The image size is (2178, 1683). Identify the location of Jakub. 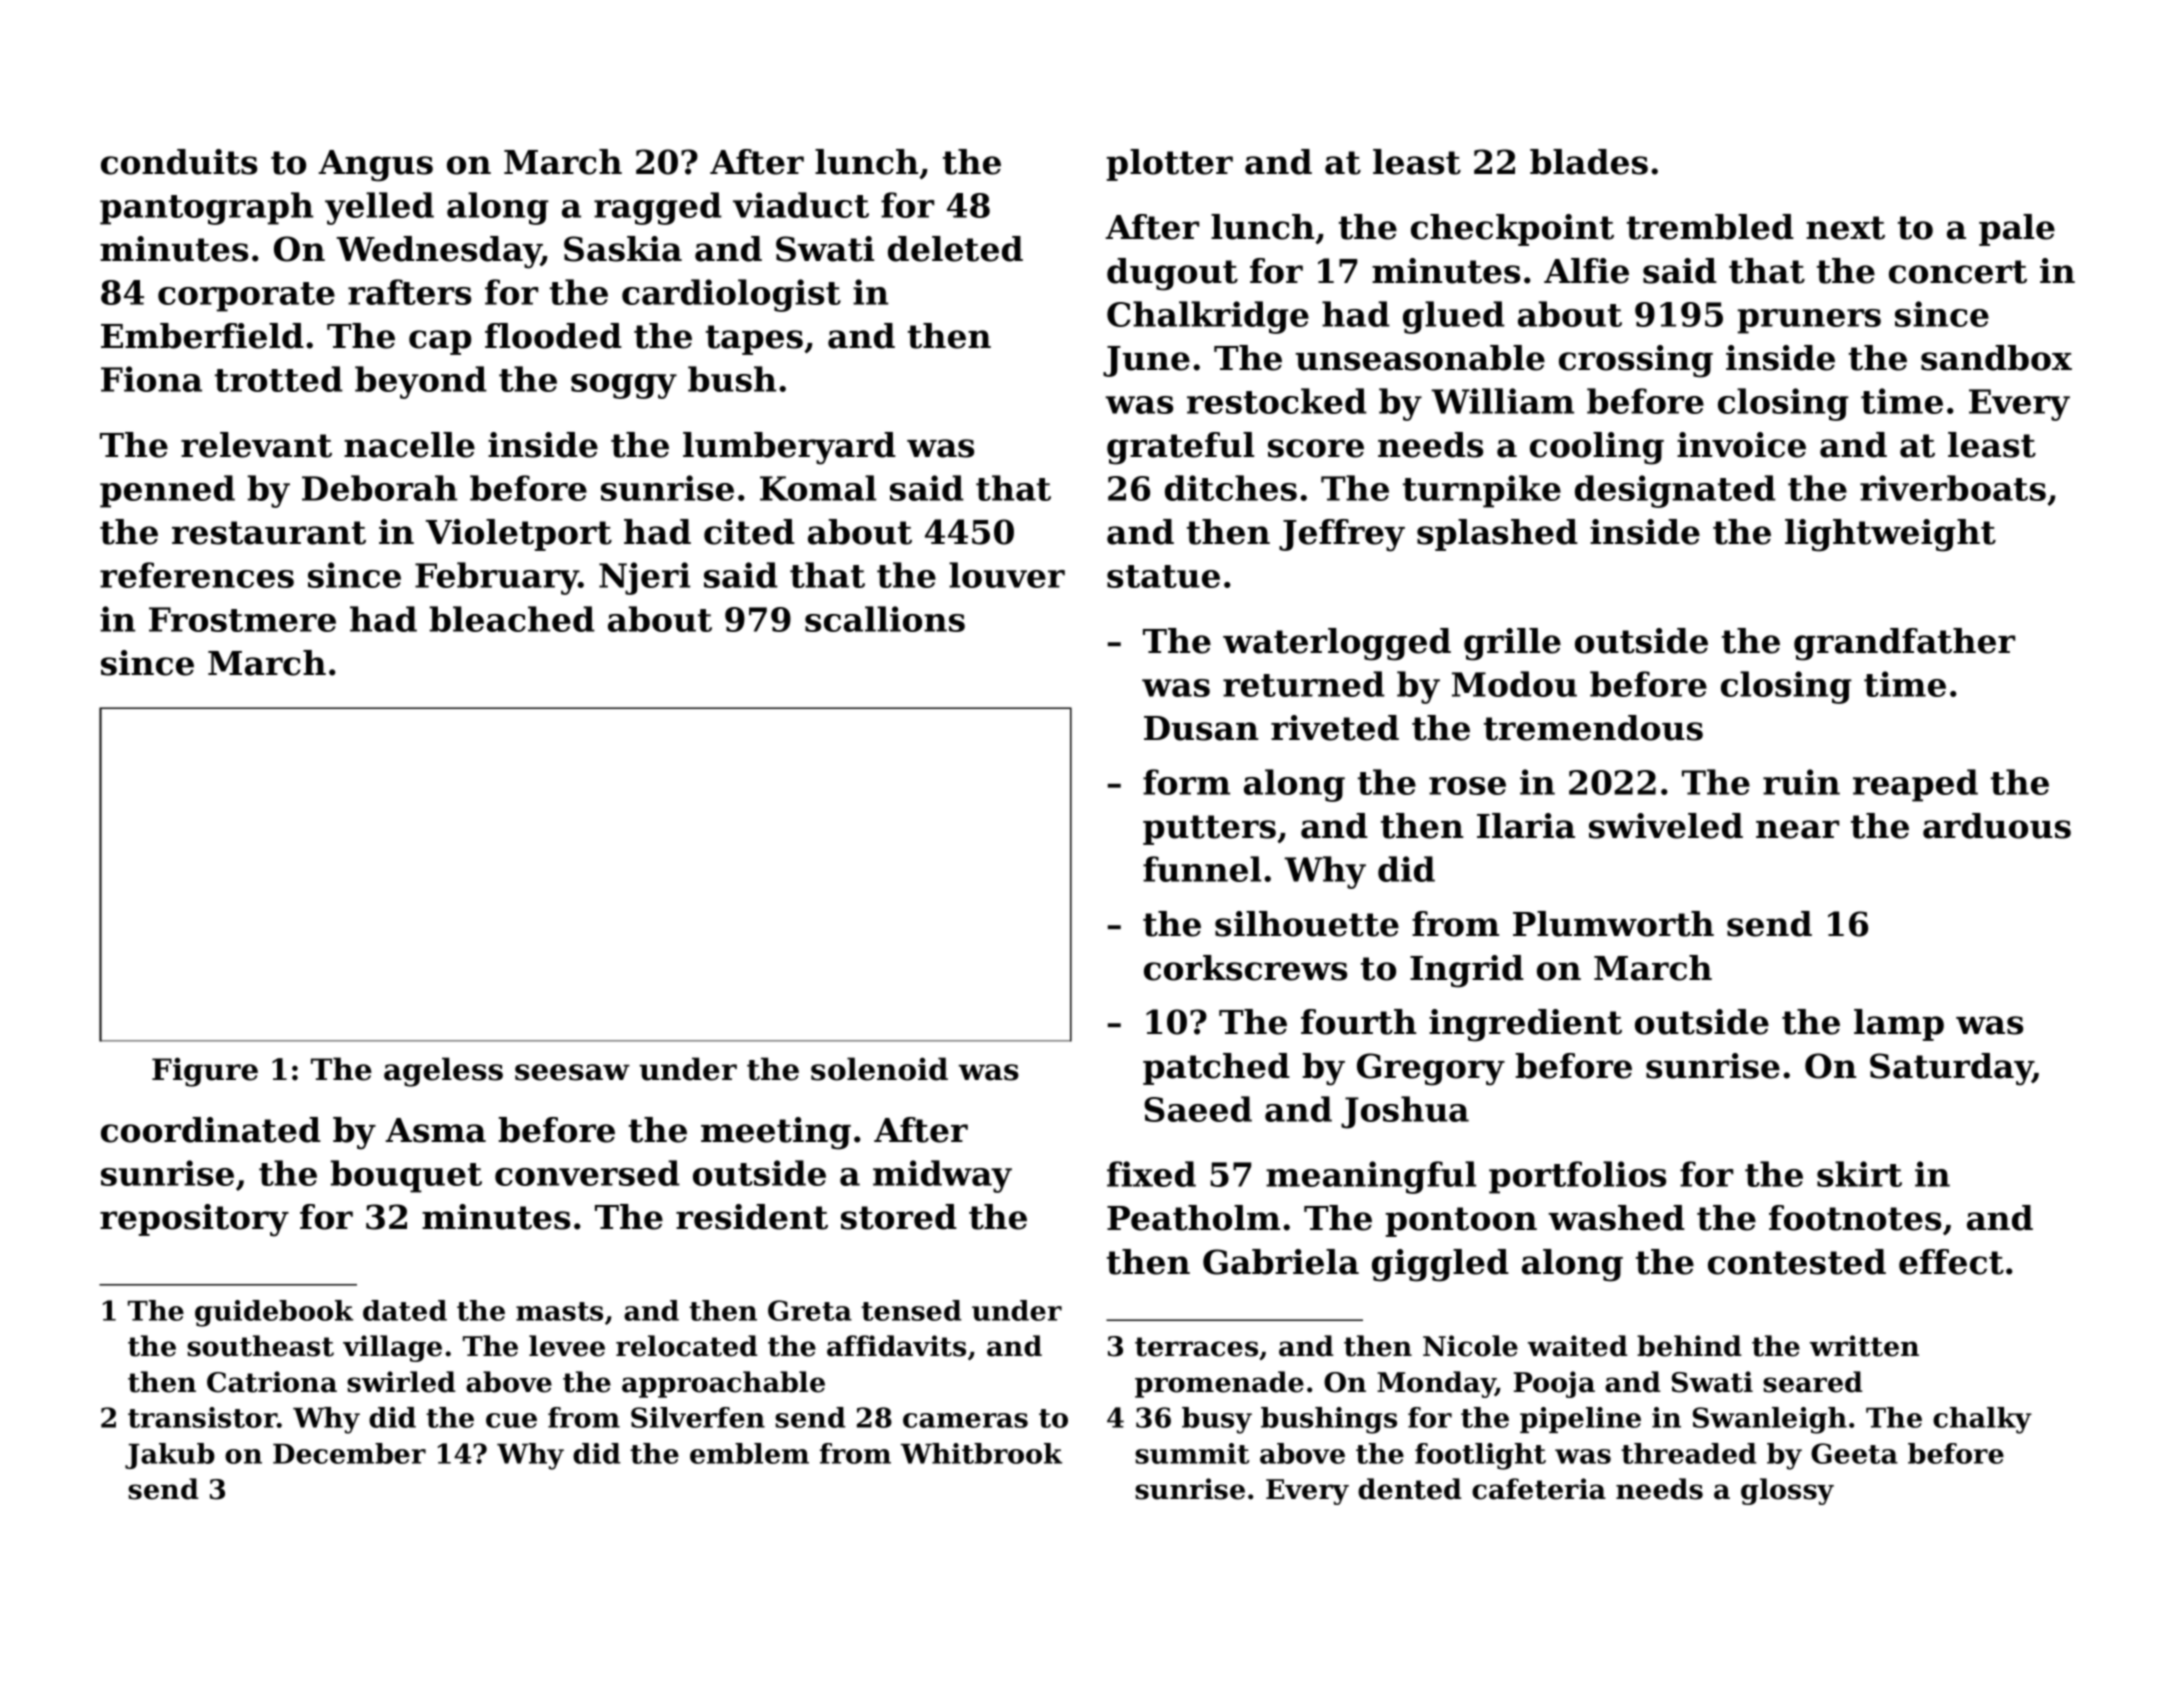
(170, 1456).
